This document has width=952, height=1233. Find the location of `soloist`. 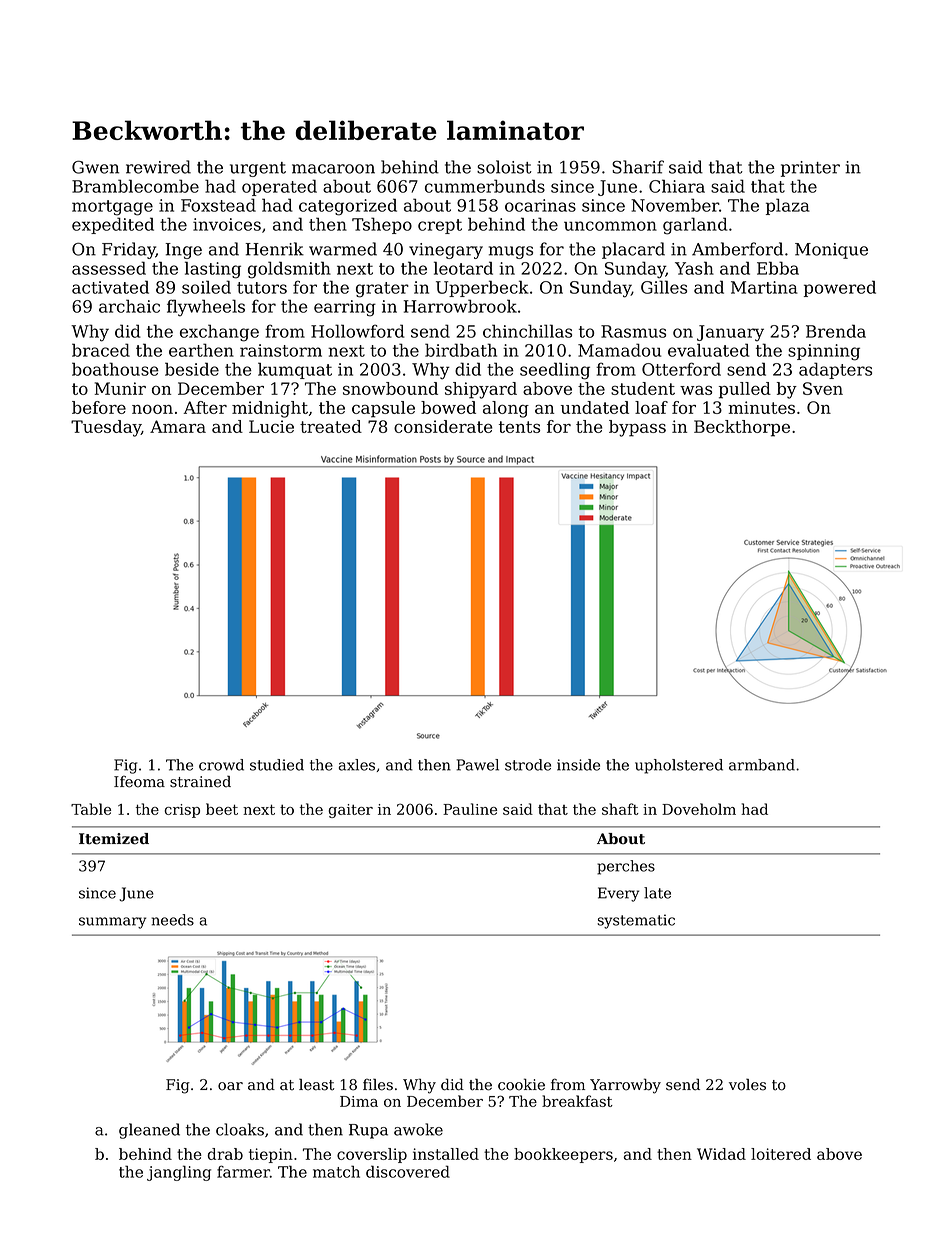

soloist is located at coordinates (504, 167).
